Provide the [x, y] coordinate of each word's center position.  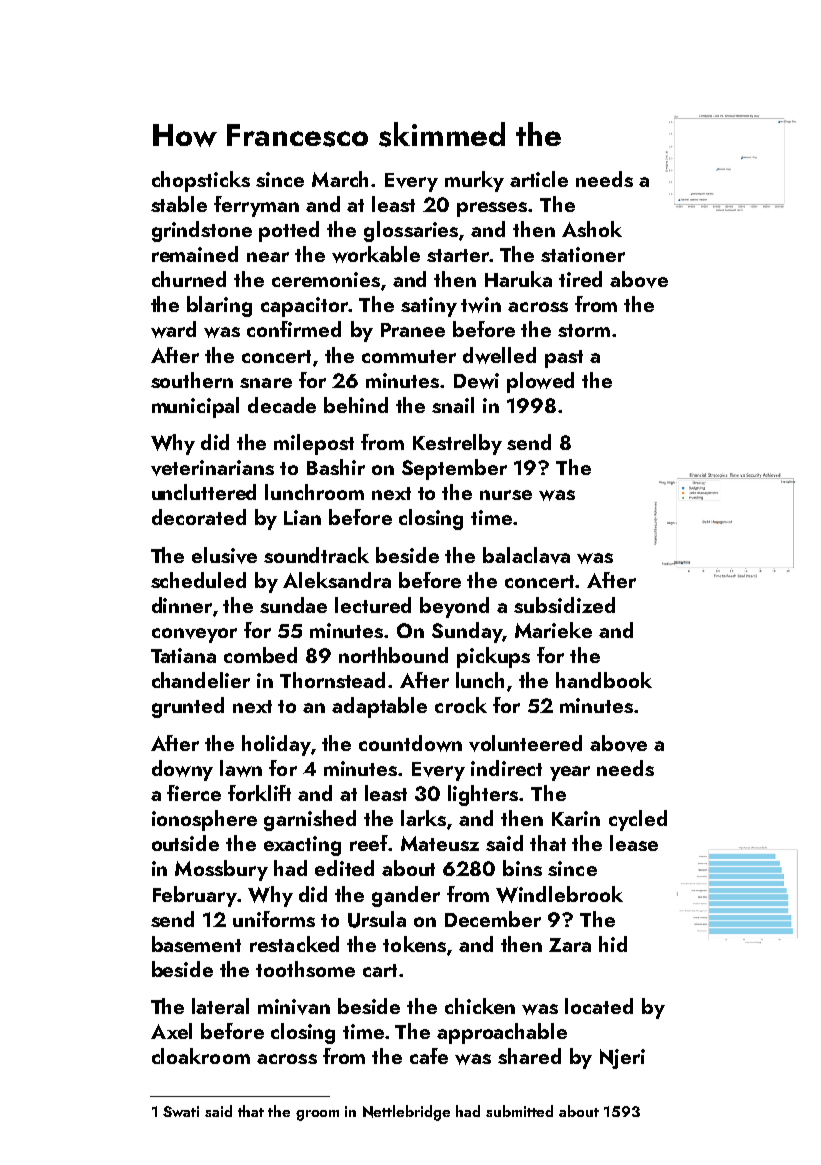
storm [584, 330]
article [539, 179]
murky [474, 181]
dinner [182, 605]
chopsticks [201, 181]
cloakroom [201, 1056]
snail [453, 405]
